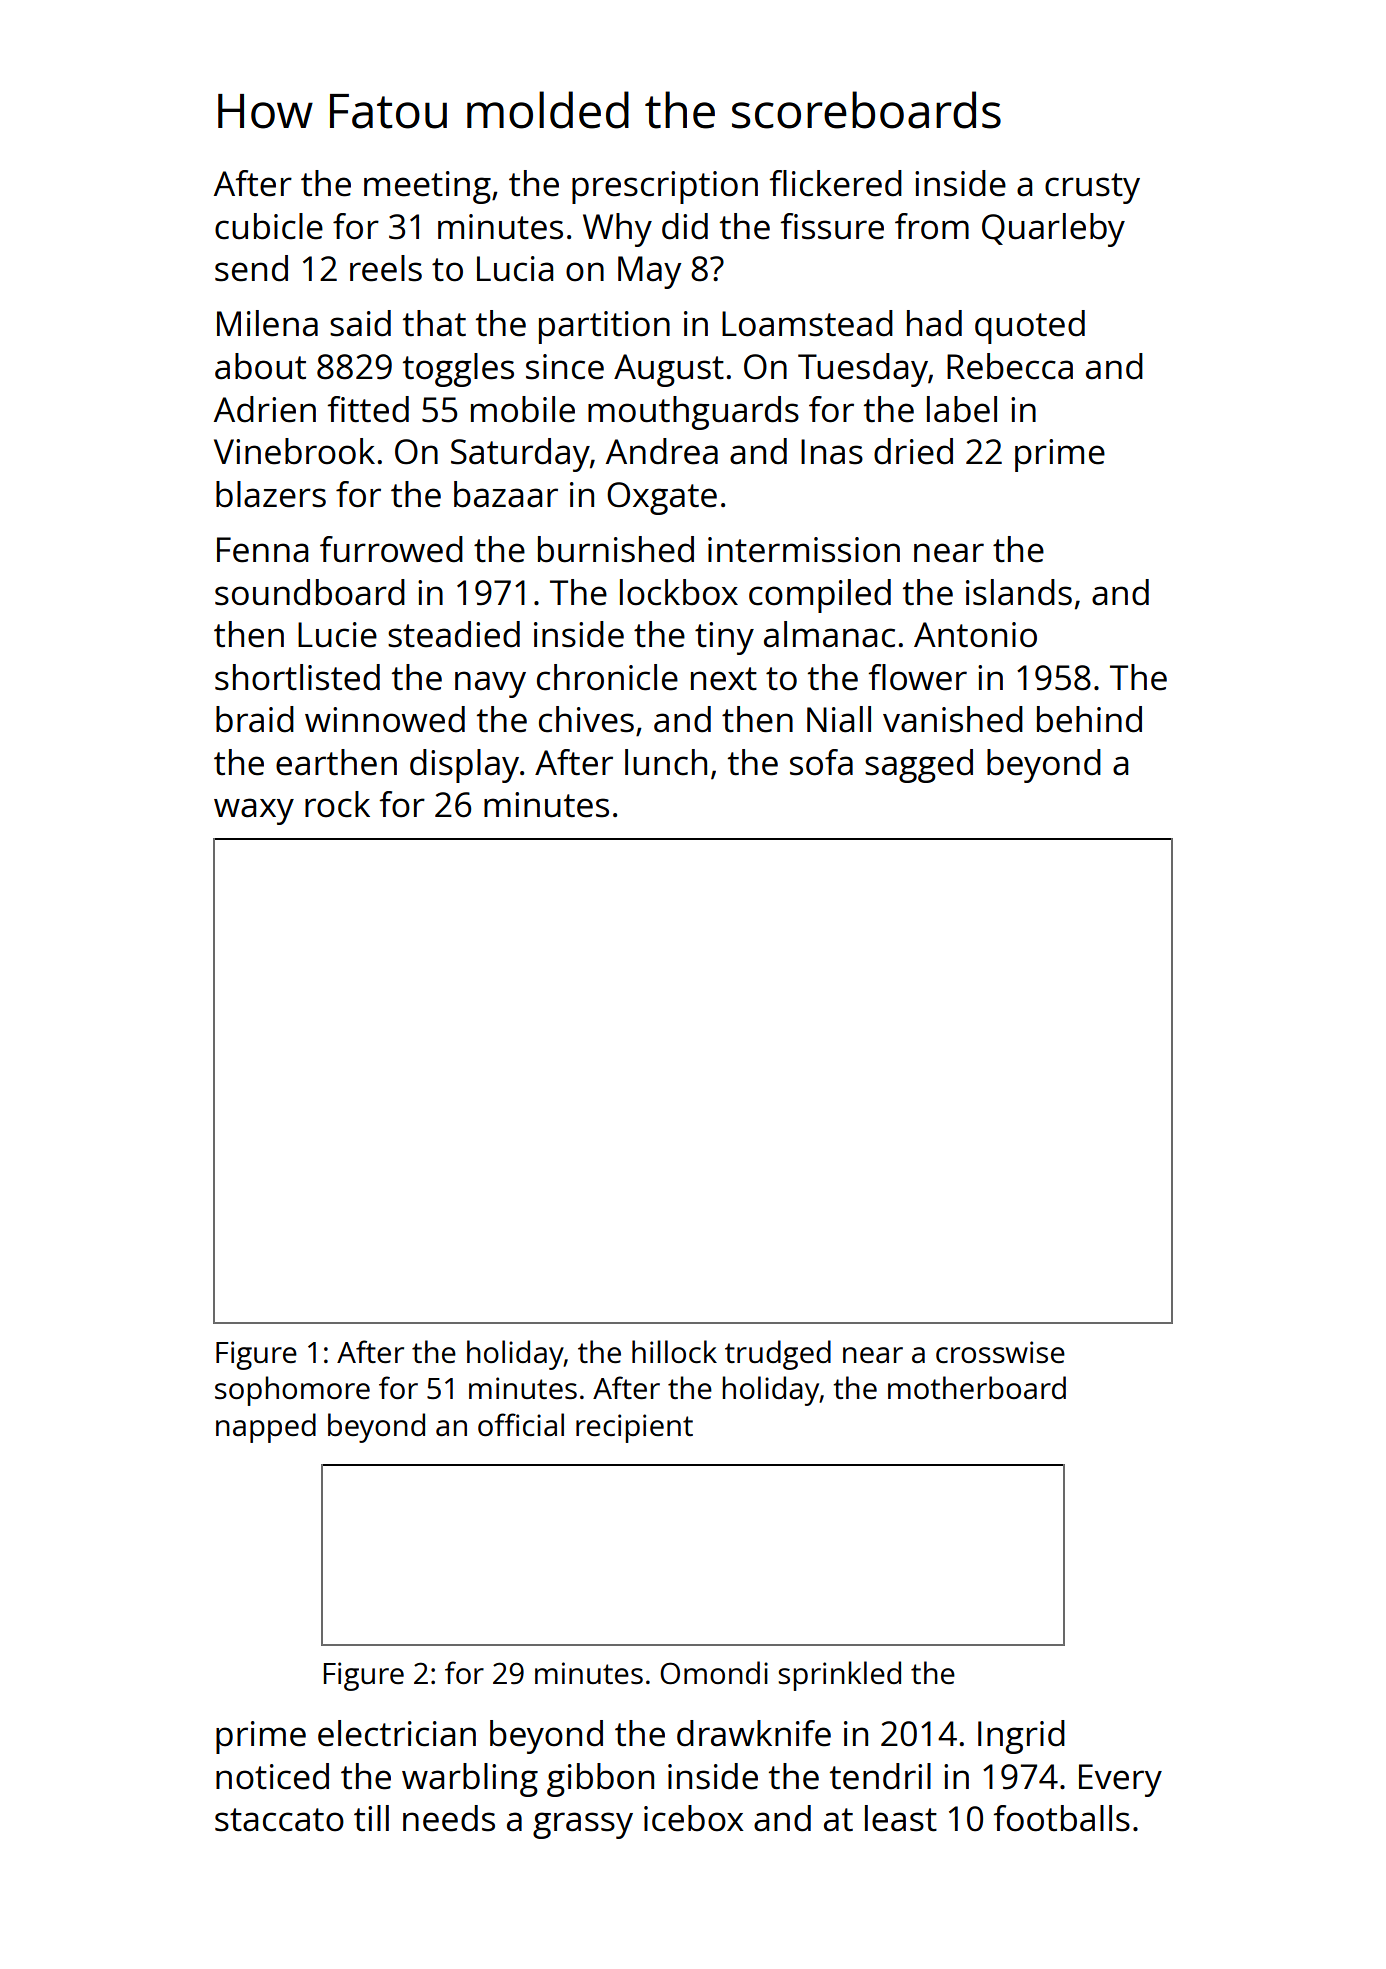  What do you see at coordinates (649, 272) in the image?
I see `May` at bounding box center [649, 272].
